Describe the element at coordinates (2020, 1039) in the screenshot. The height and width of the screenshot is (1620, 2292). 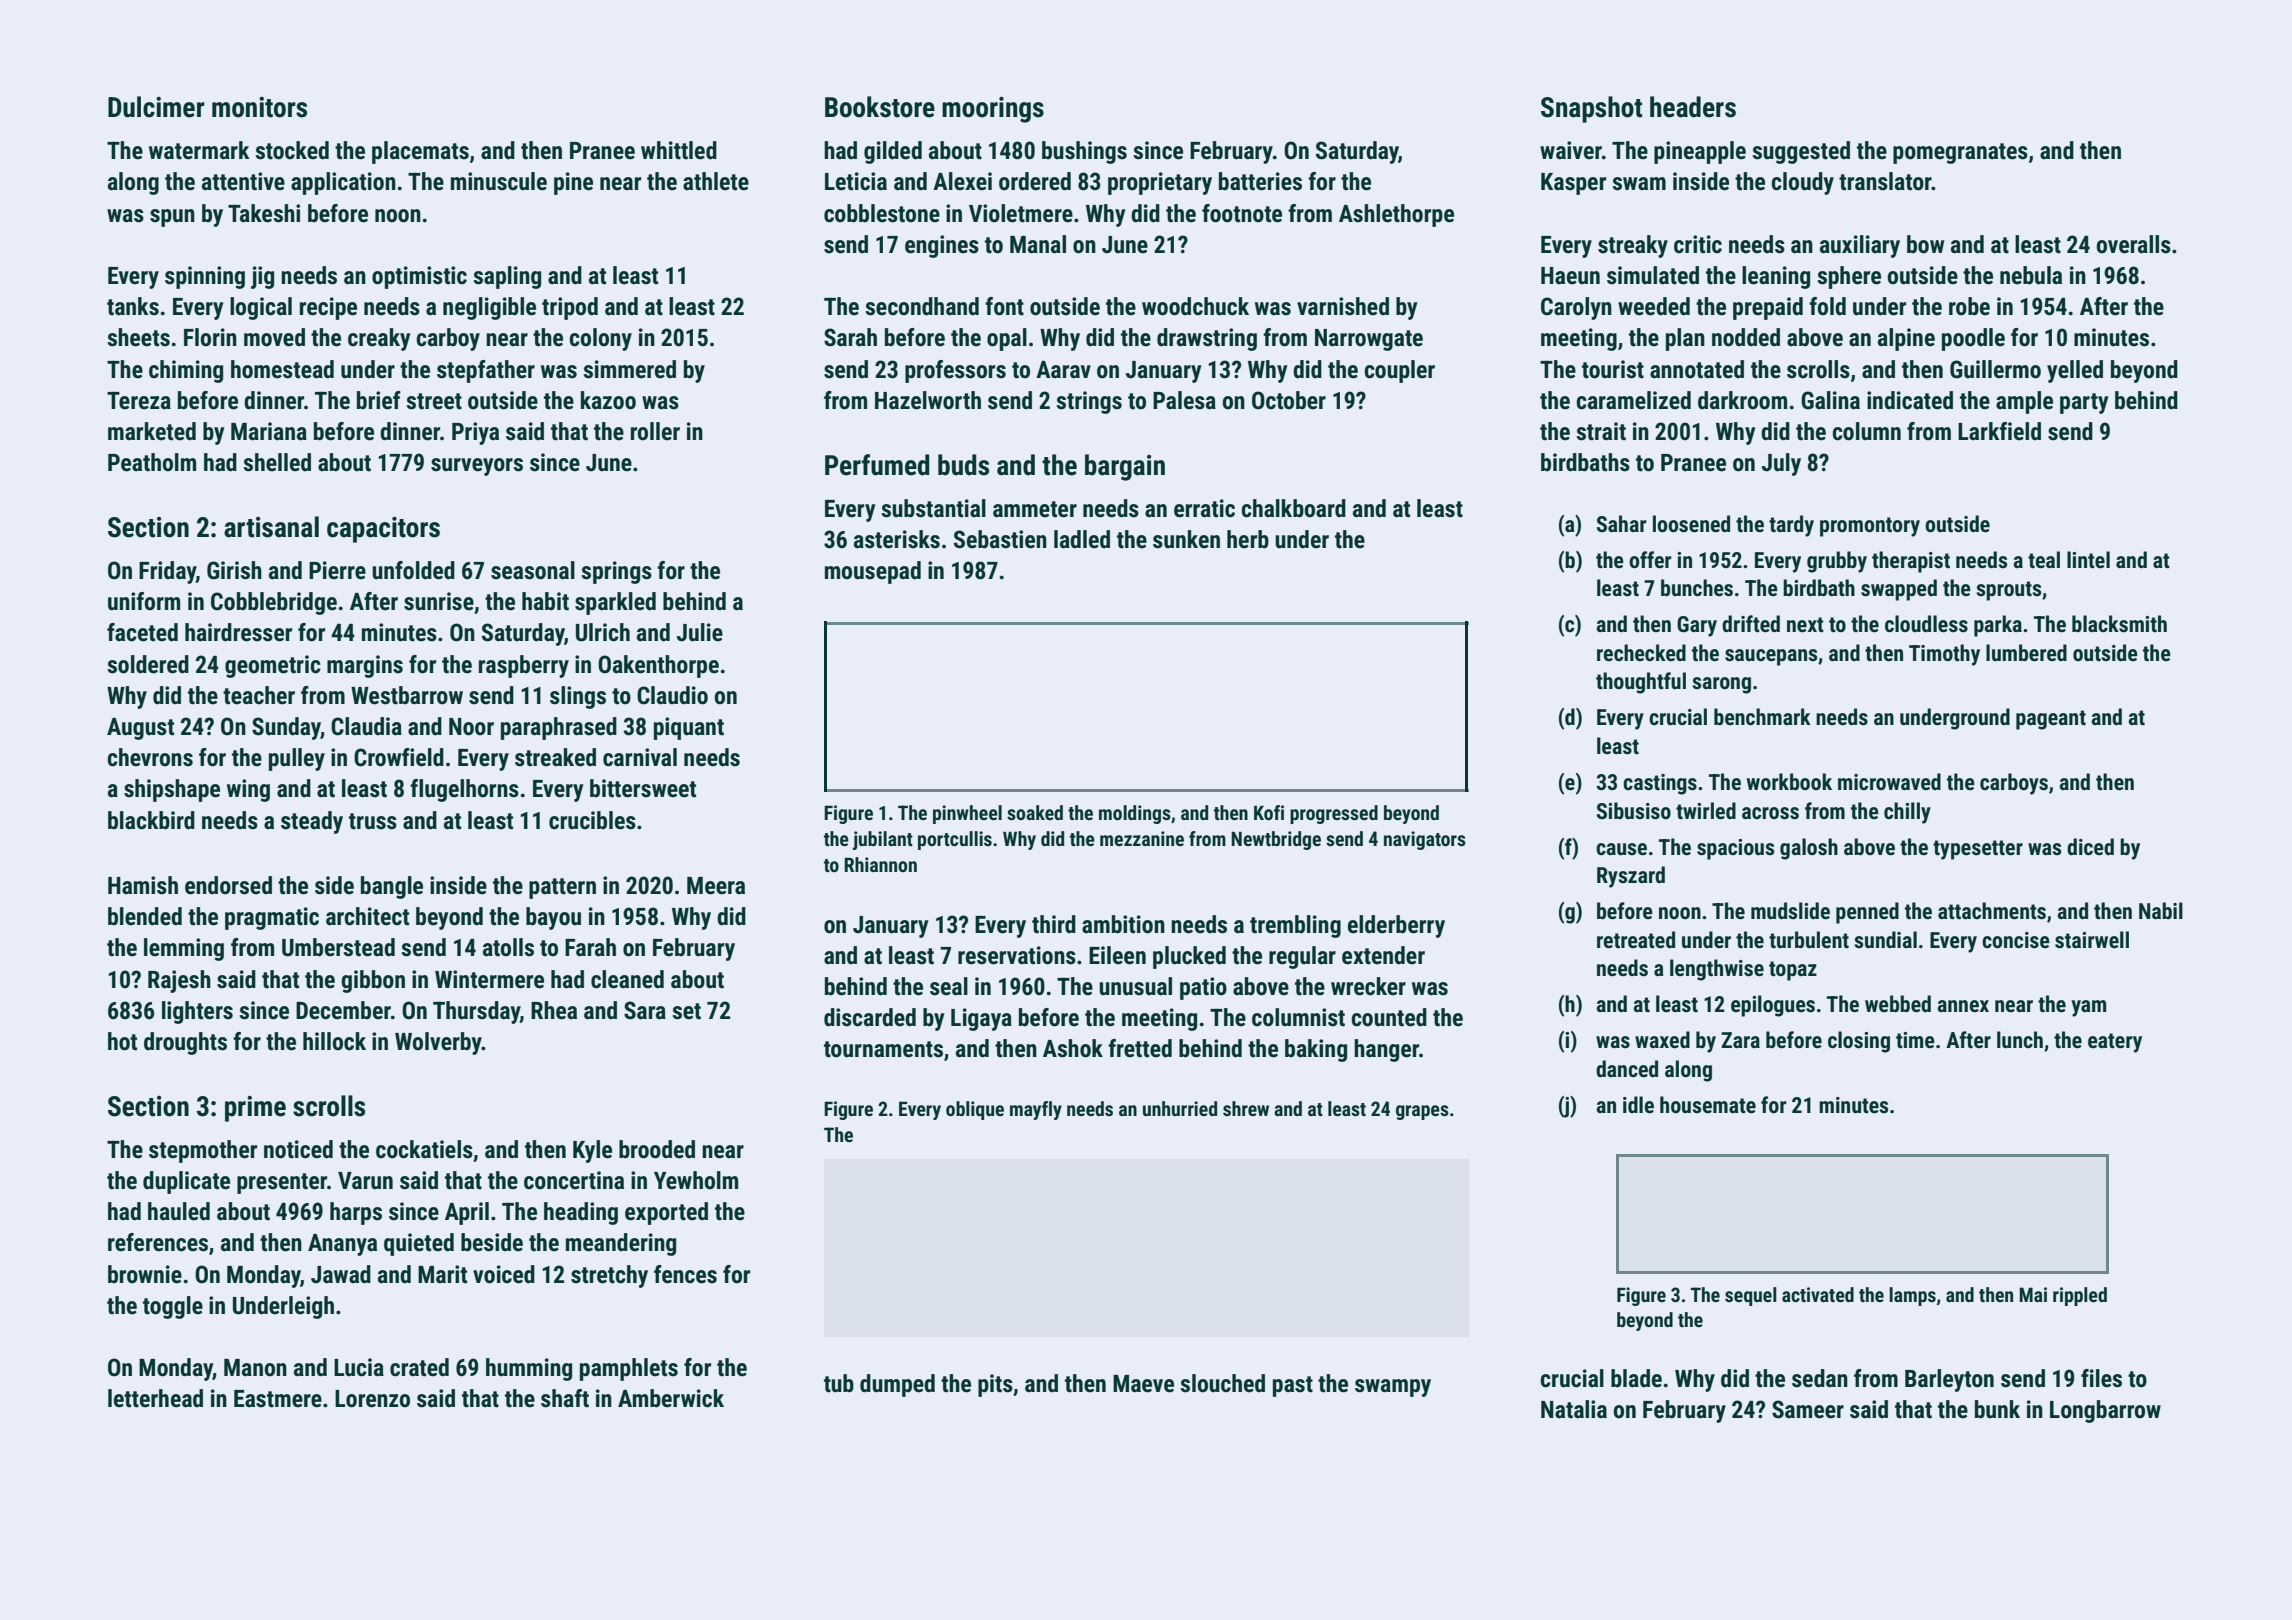
I see `lunch` at that location.
